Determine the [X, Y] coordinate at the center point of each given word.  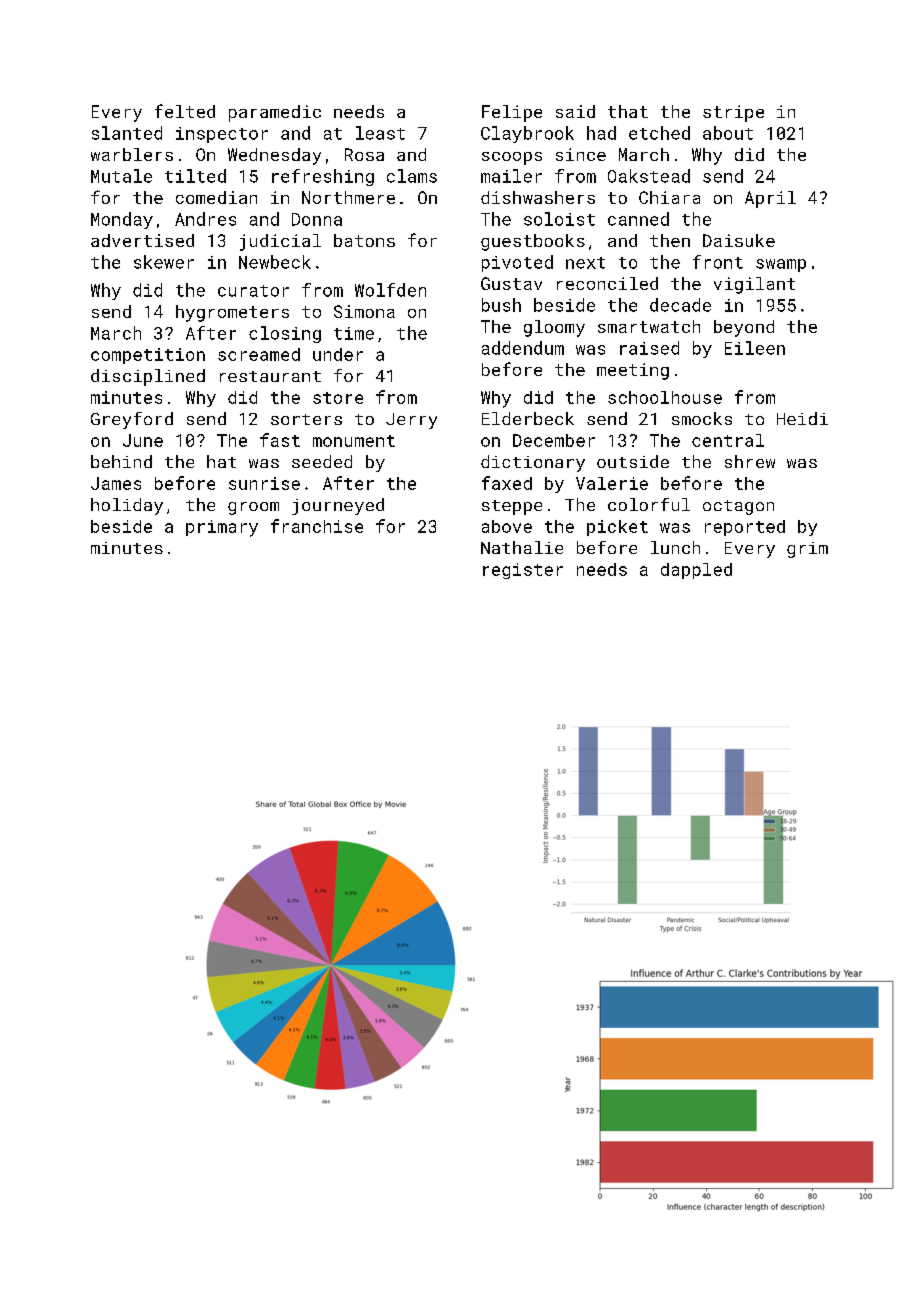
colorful [649, 504]
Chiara [669, 197]
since [581, 154]
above [507, 526]
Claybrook [527, 134]
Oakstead [649, 176]
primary [222, 528]
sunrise [264, 483]
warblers [132, 154]
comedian [216, 197]
